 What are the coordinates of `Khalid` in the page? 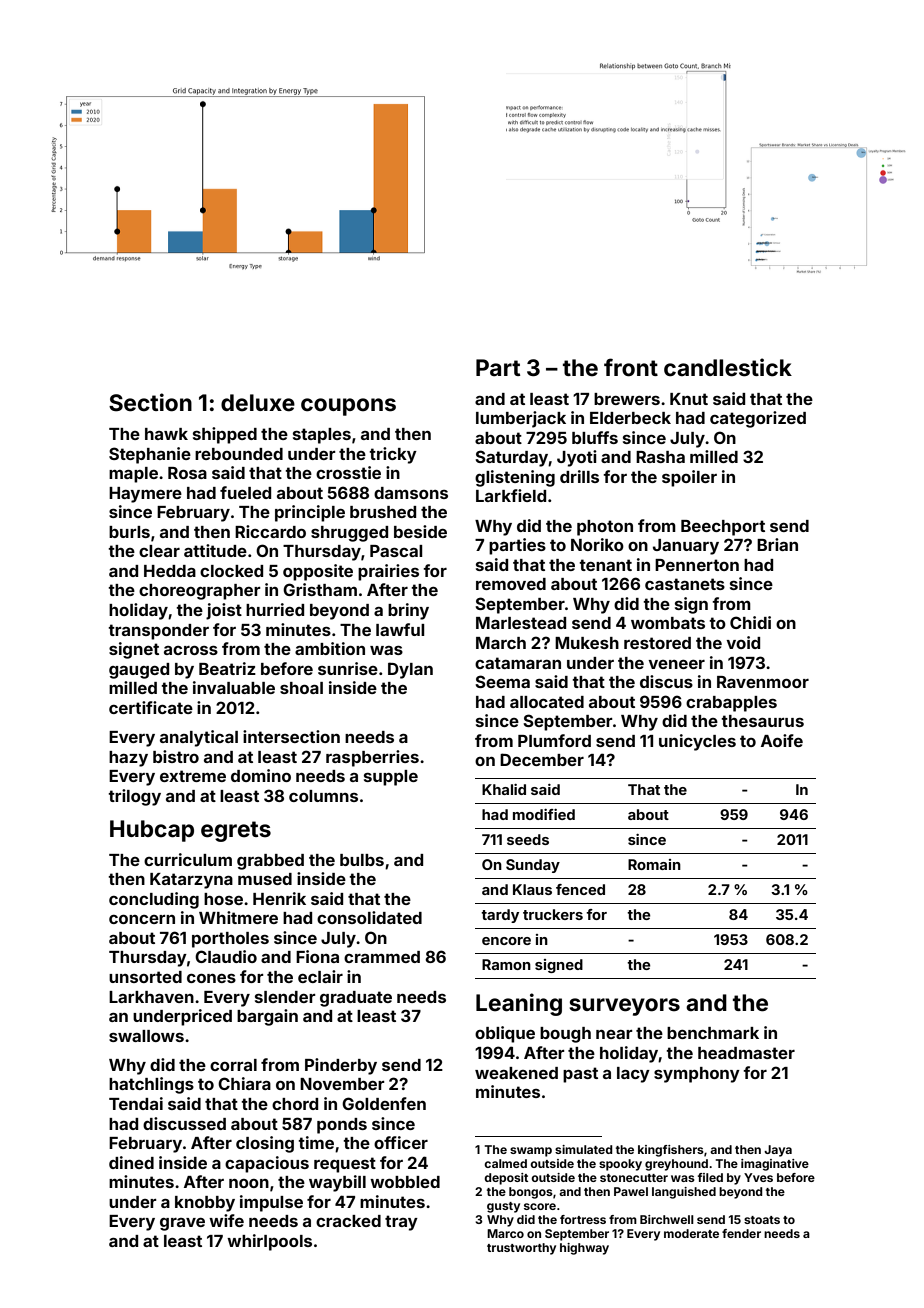 It's located at (504, 789).
